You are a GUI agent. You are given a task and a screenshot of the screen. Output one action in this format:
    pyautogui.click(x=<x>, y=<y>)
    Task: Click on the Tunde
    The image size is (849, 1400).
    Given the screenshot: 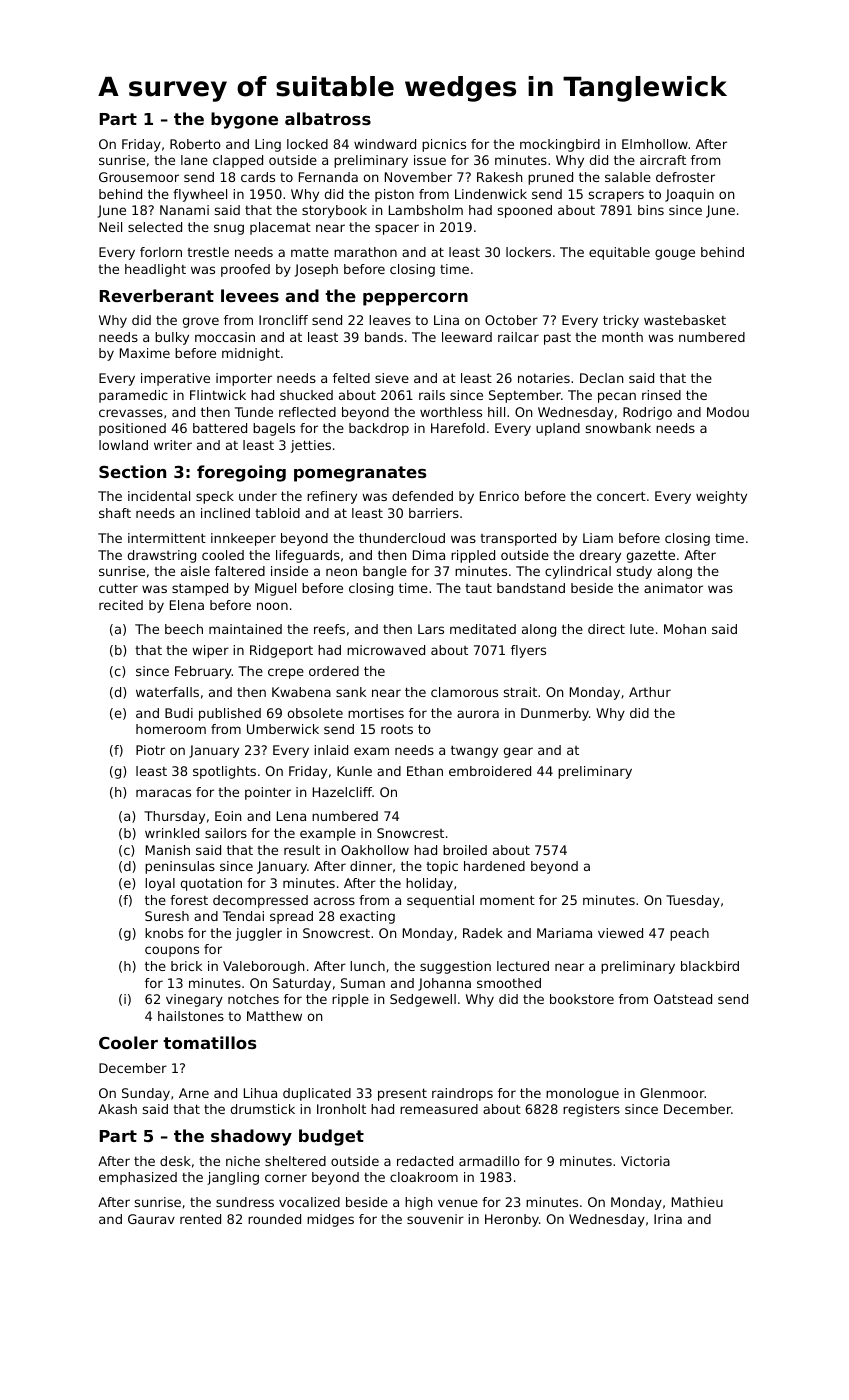 What is the action you would take?
    pyautogui.click(x=254, y=412)
